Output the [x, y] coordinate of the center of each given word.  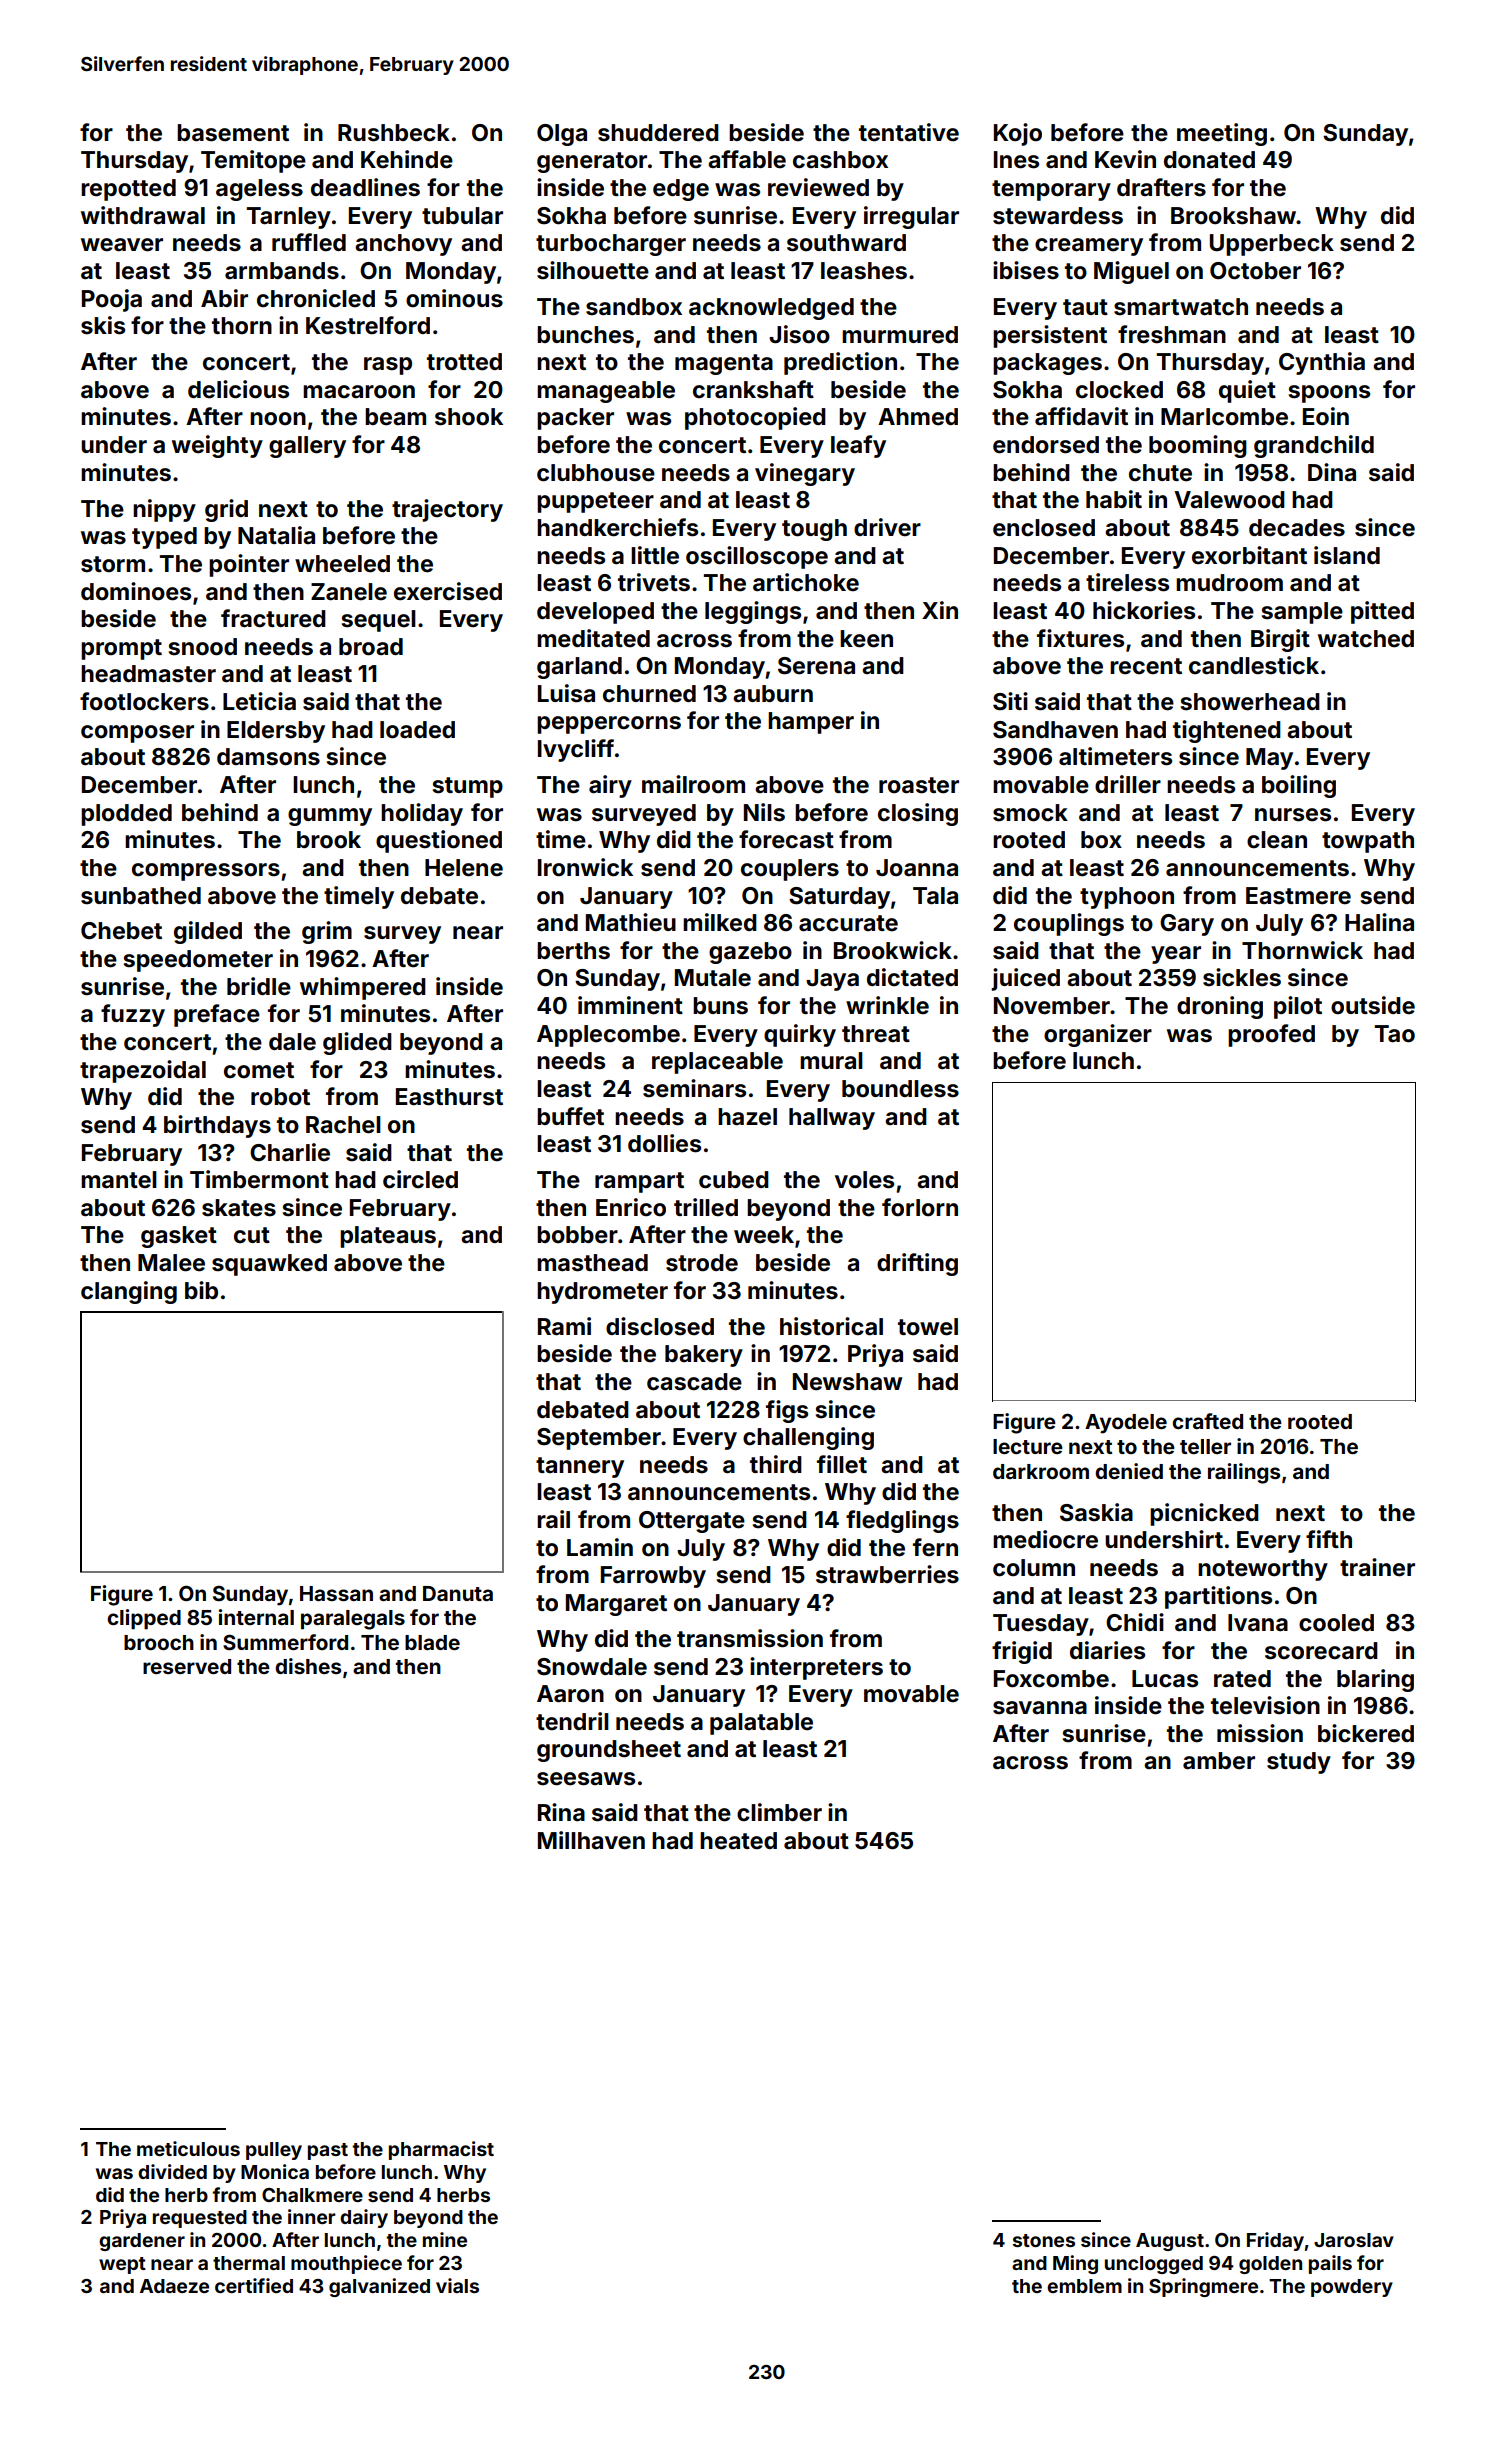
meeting [1222, 134]
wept [122, 2265]
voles [864, 1180]
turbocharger [611, 245]
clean [1277, 840]
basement [233, 133]
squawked [269, 1265]
